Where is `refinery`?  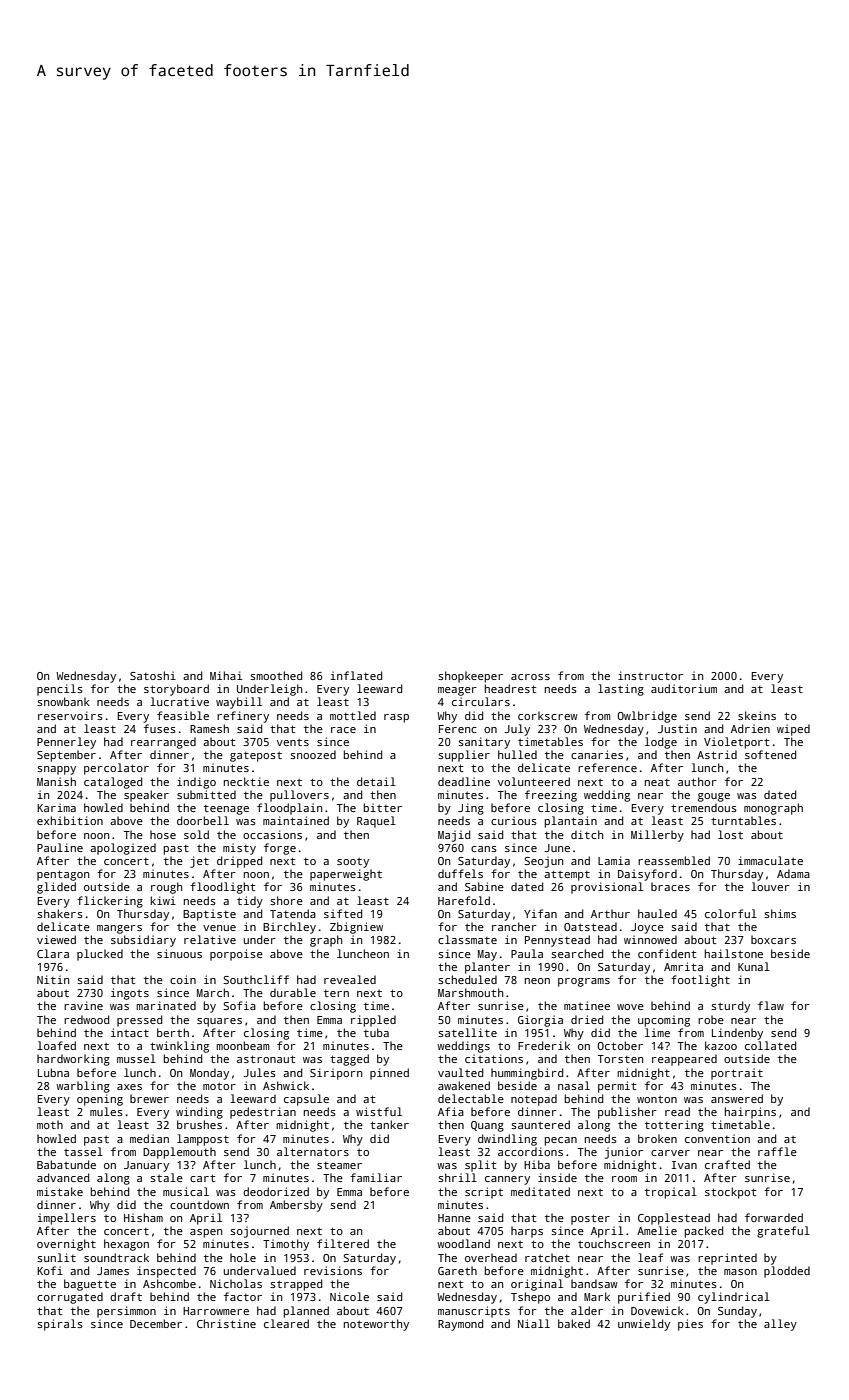
refinery is located at coordinates (243, 717).
